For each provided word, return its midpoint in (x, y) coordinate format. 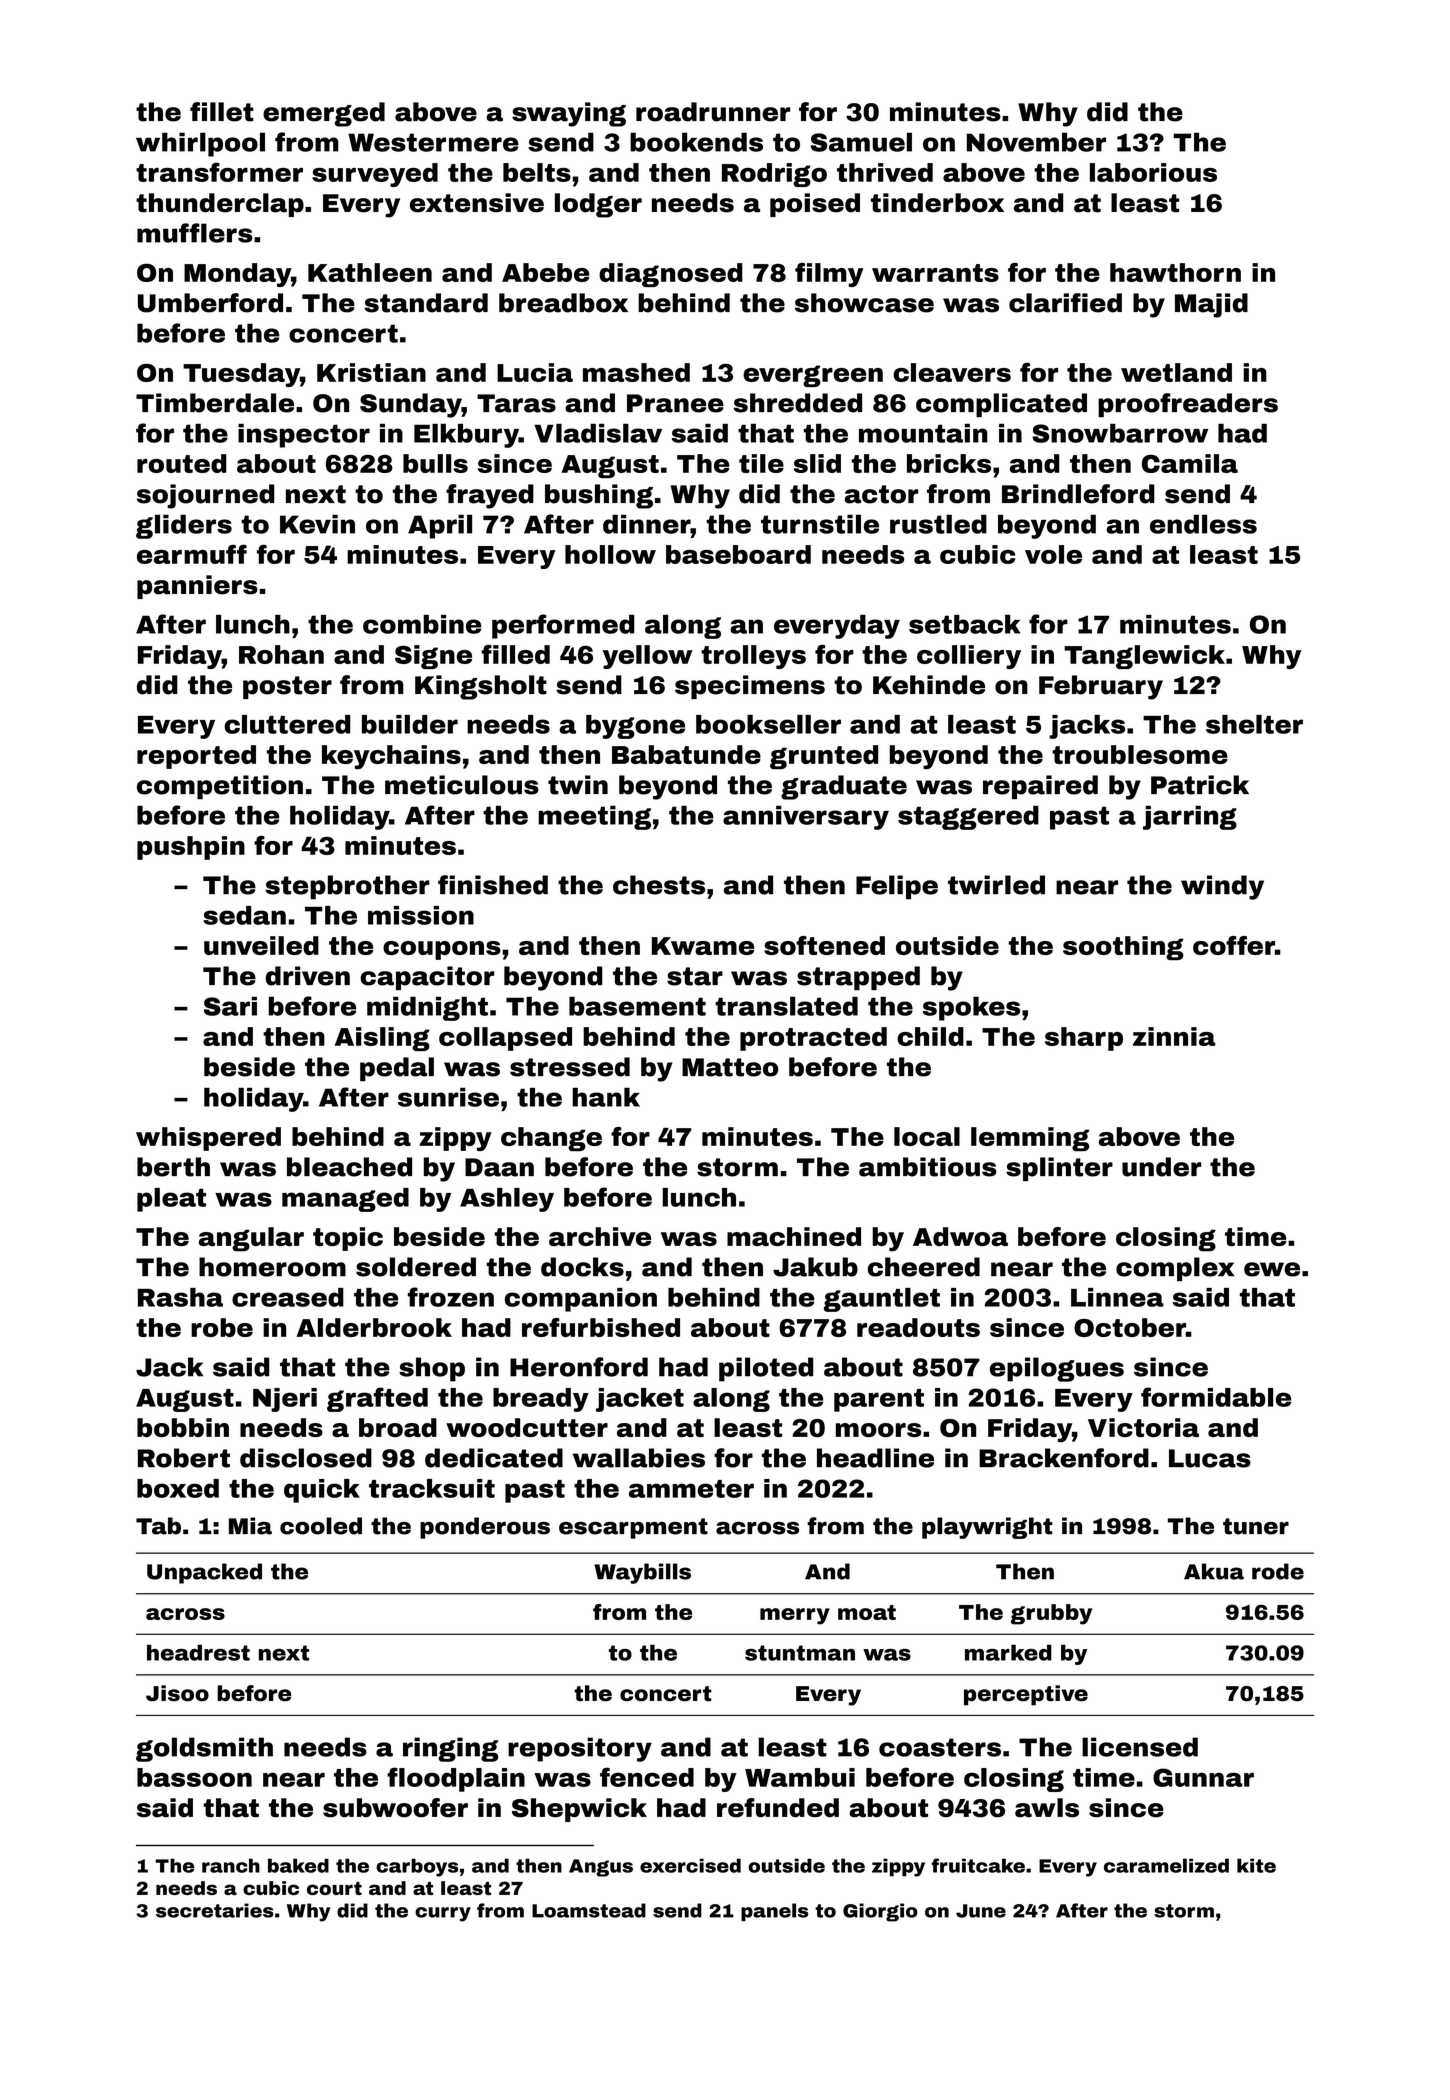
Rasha (180, 1297)
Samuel (861, 142)
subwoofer (395, 1808)
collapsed (505, 1039)
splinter (1059, 1169)
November (1036, 142)
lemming (1030, 1139)
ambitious (928, 1167)
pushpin (191, 848)
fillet (222, 112)
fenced (647, 1777)
